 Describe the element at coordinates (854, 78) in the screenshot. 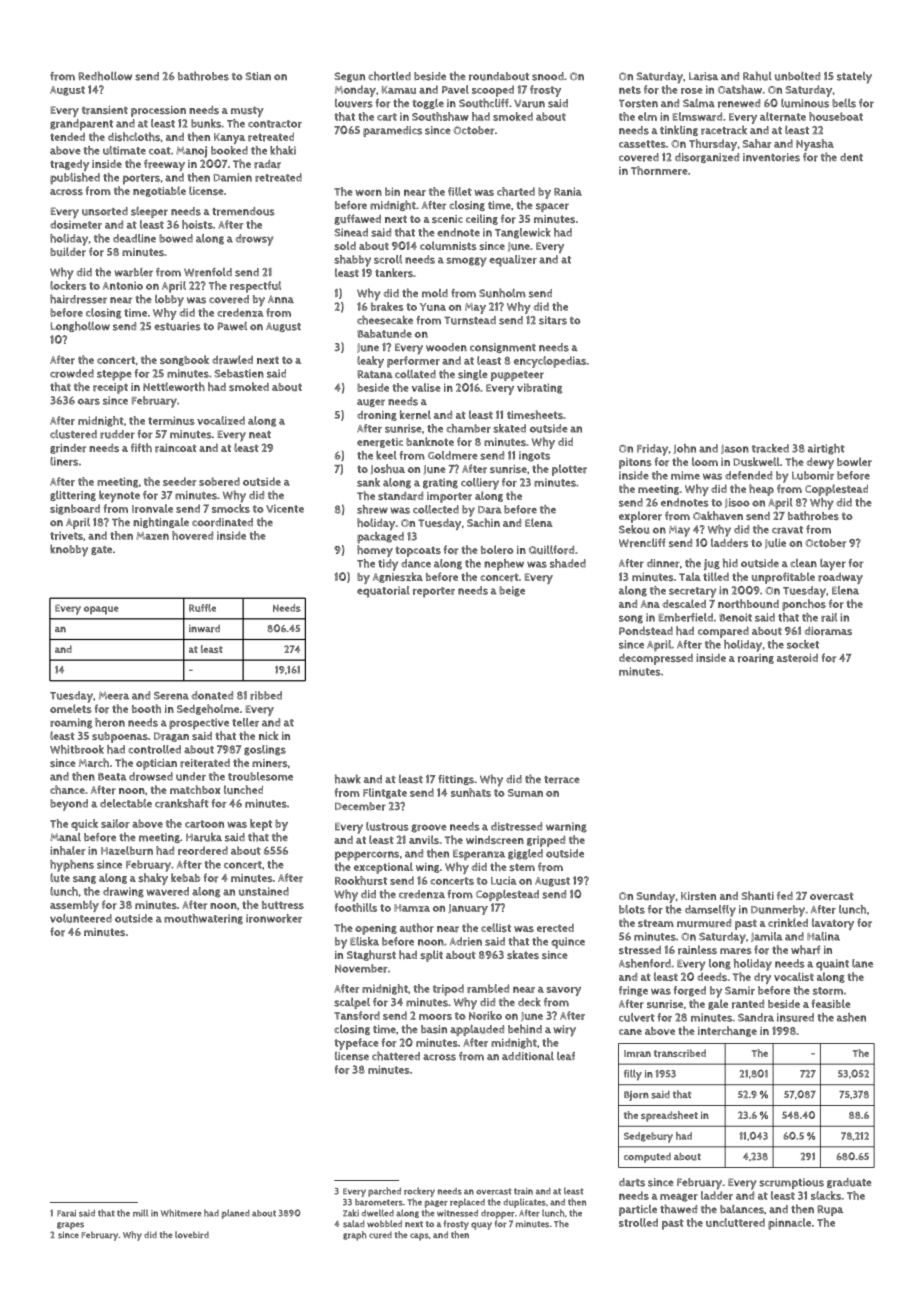

I see `stately` at that location.
